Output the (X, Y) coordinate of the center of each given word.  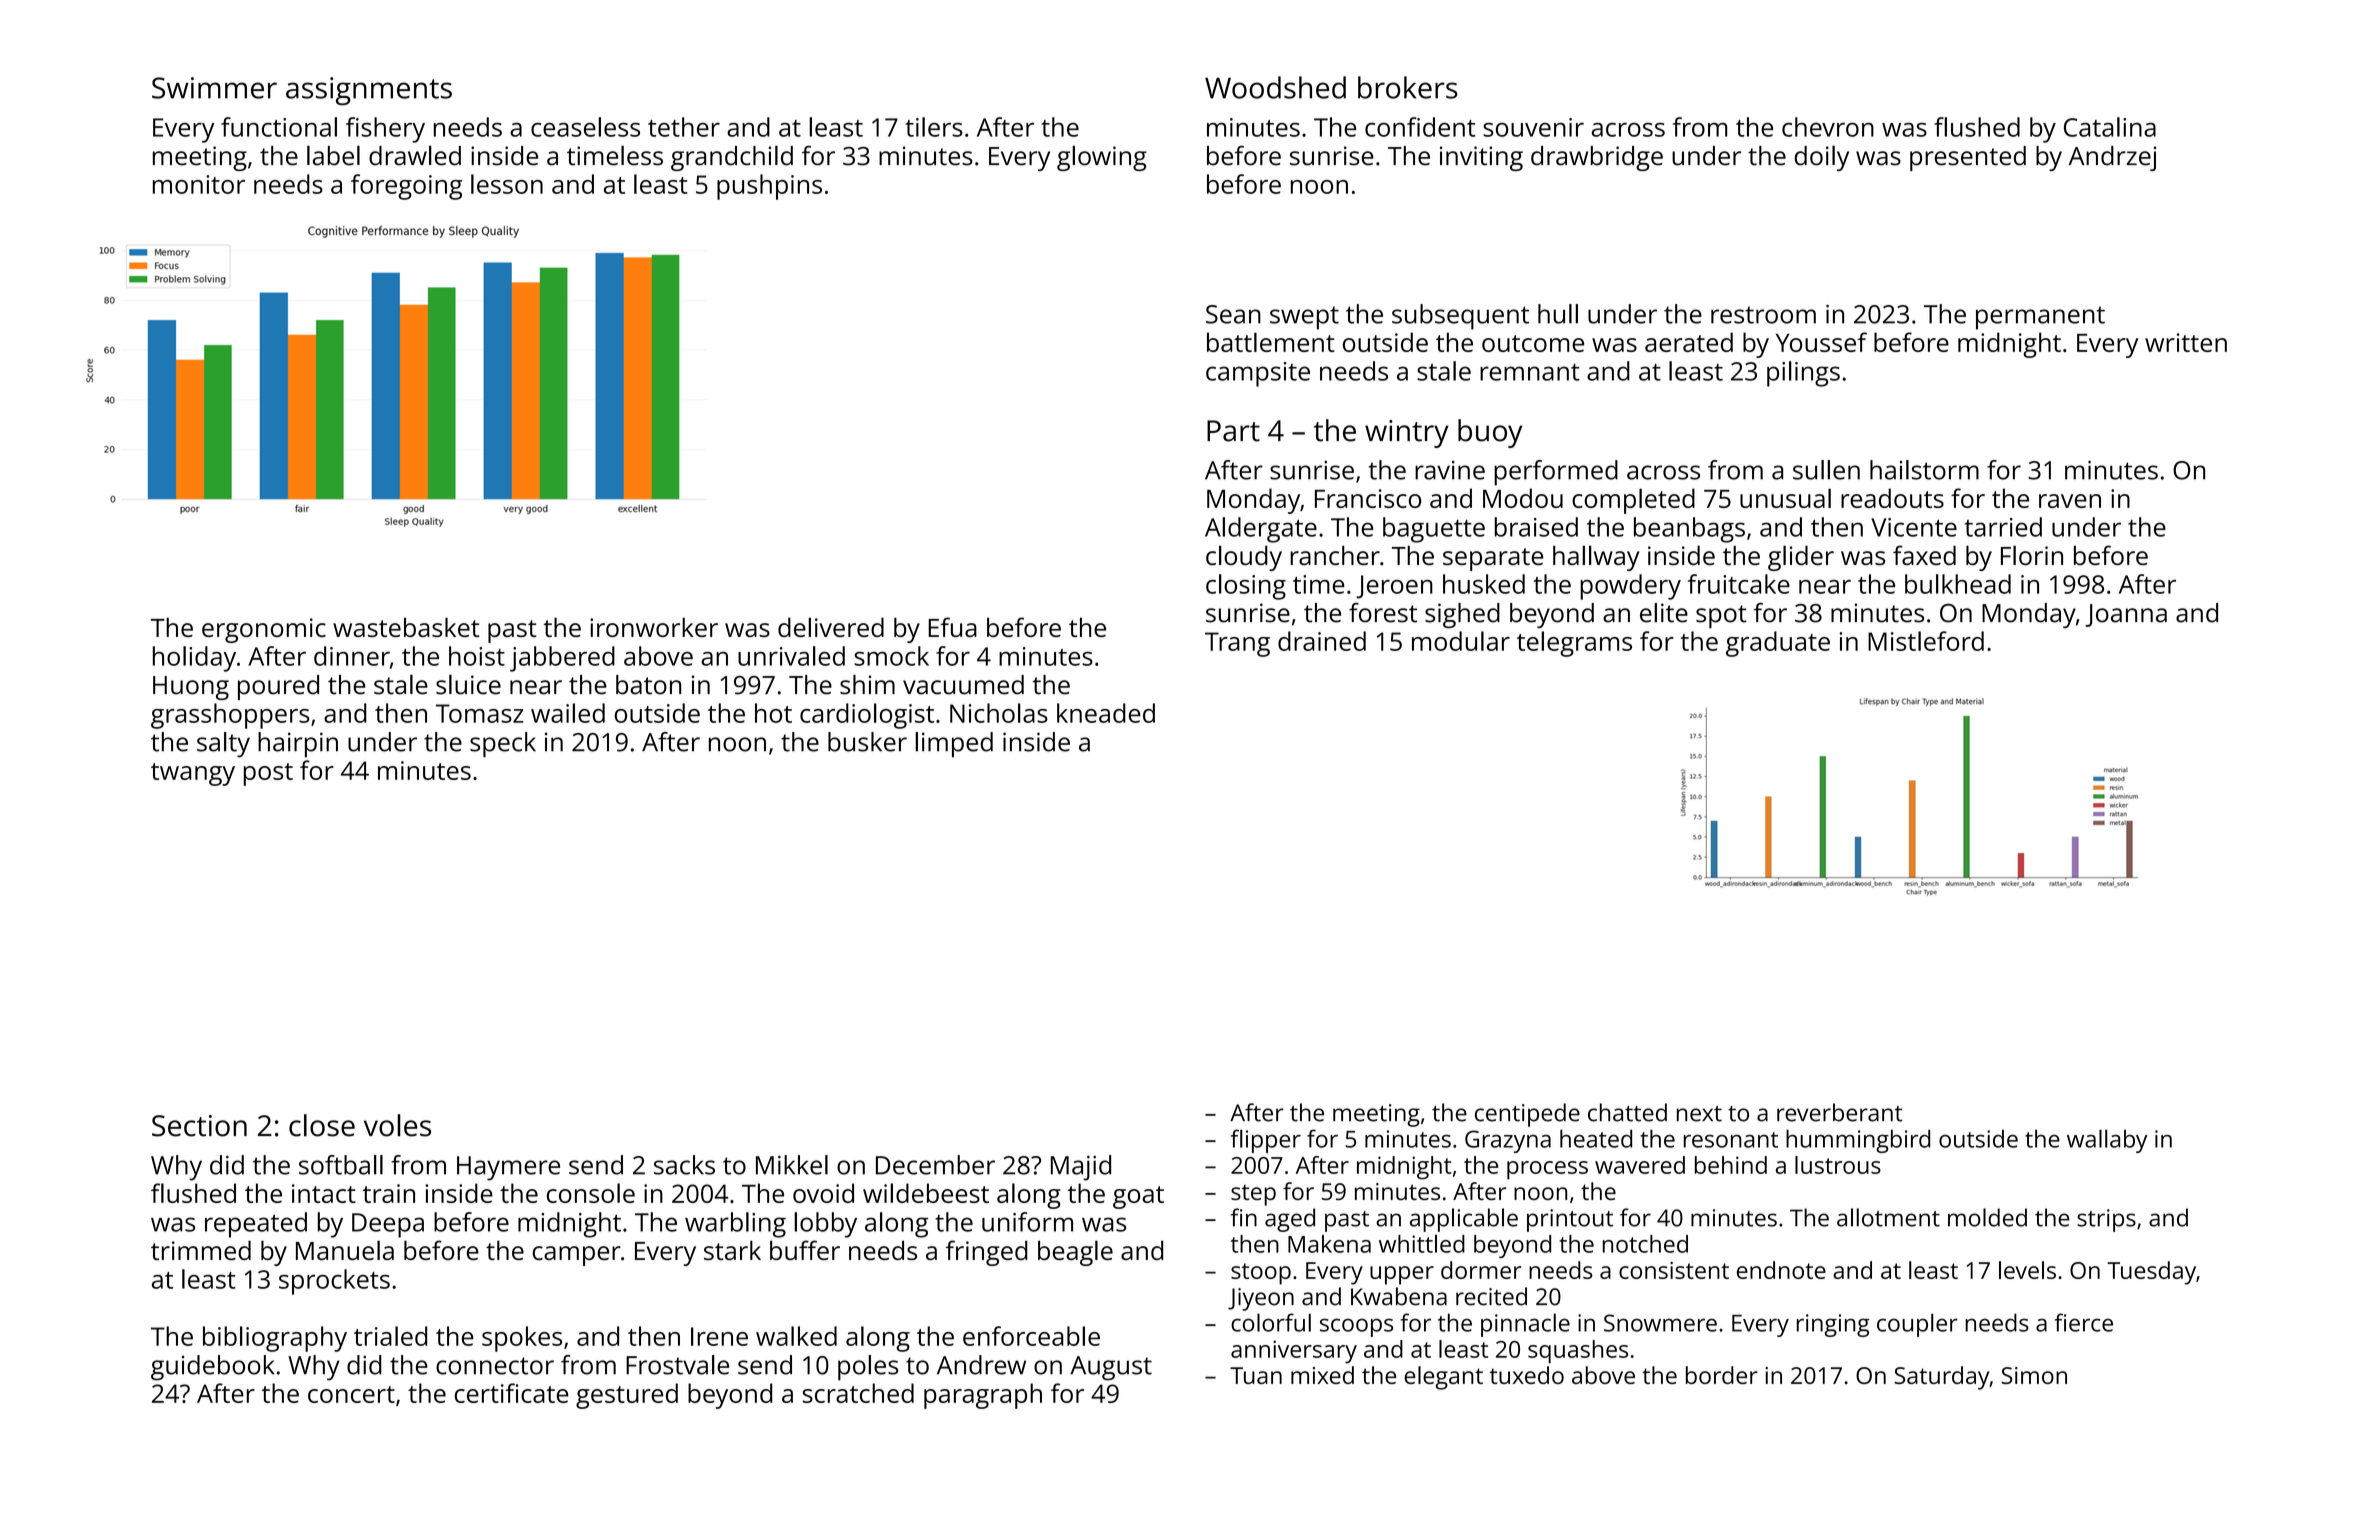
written (2186, 342)
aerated (1689, 342)
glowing (1102, 158)
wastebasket (406, 627)
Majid (1081, 1168)
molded (1987, 1217)
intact (324, 1193)
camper (576, 1256)
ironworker (654, 627)
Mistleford (1926, 641)
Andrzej (2112, 158)
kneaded (1106, 713)
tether (684, 127)
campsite (1258, 374)
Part (1233, 431)
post (268, 774)
